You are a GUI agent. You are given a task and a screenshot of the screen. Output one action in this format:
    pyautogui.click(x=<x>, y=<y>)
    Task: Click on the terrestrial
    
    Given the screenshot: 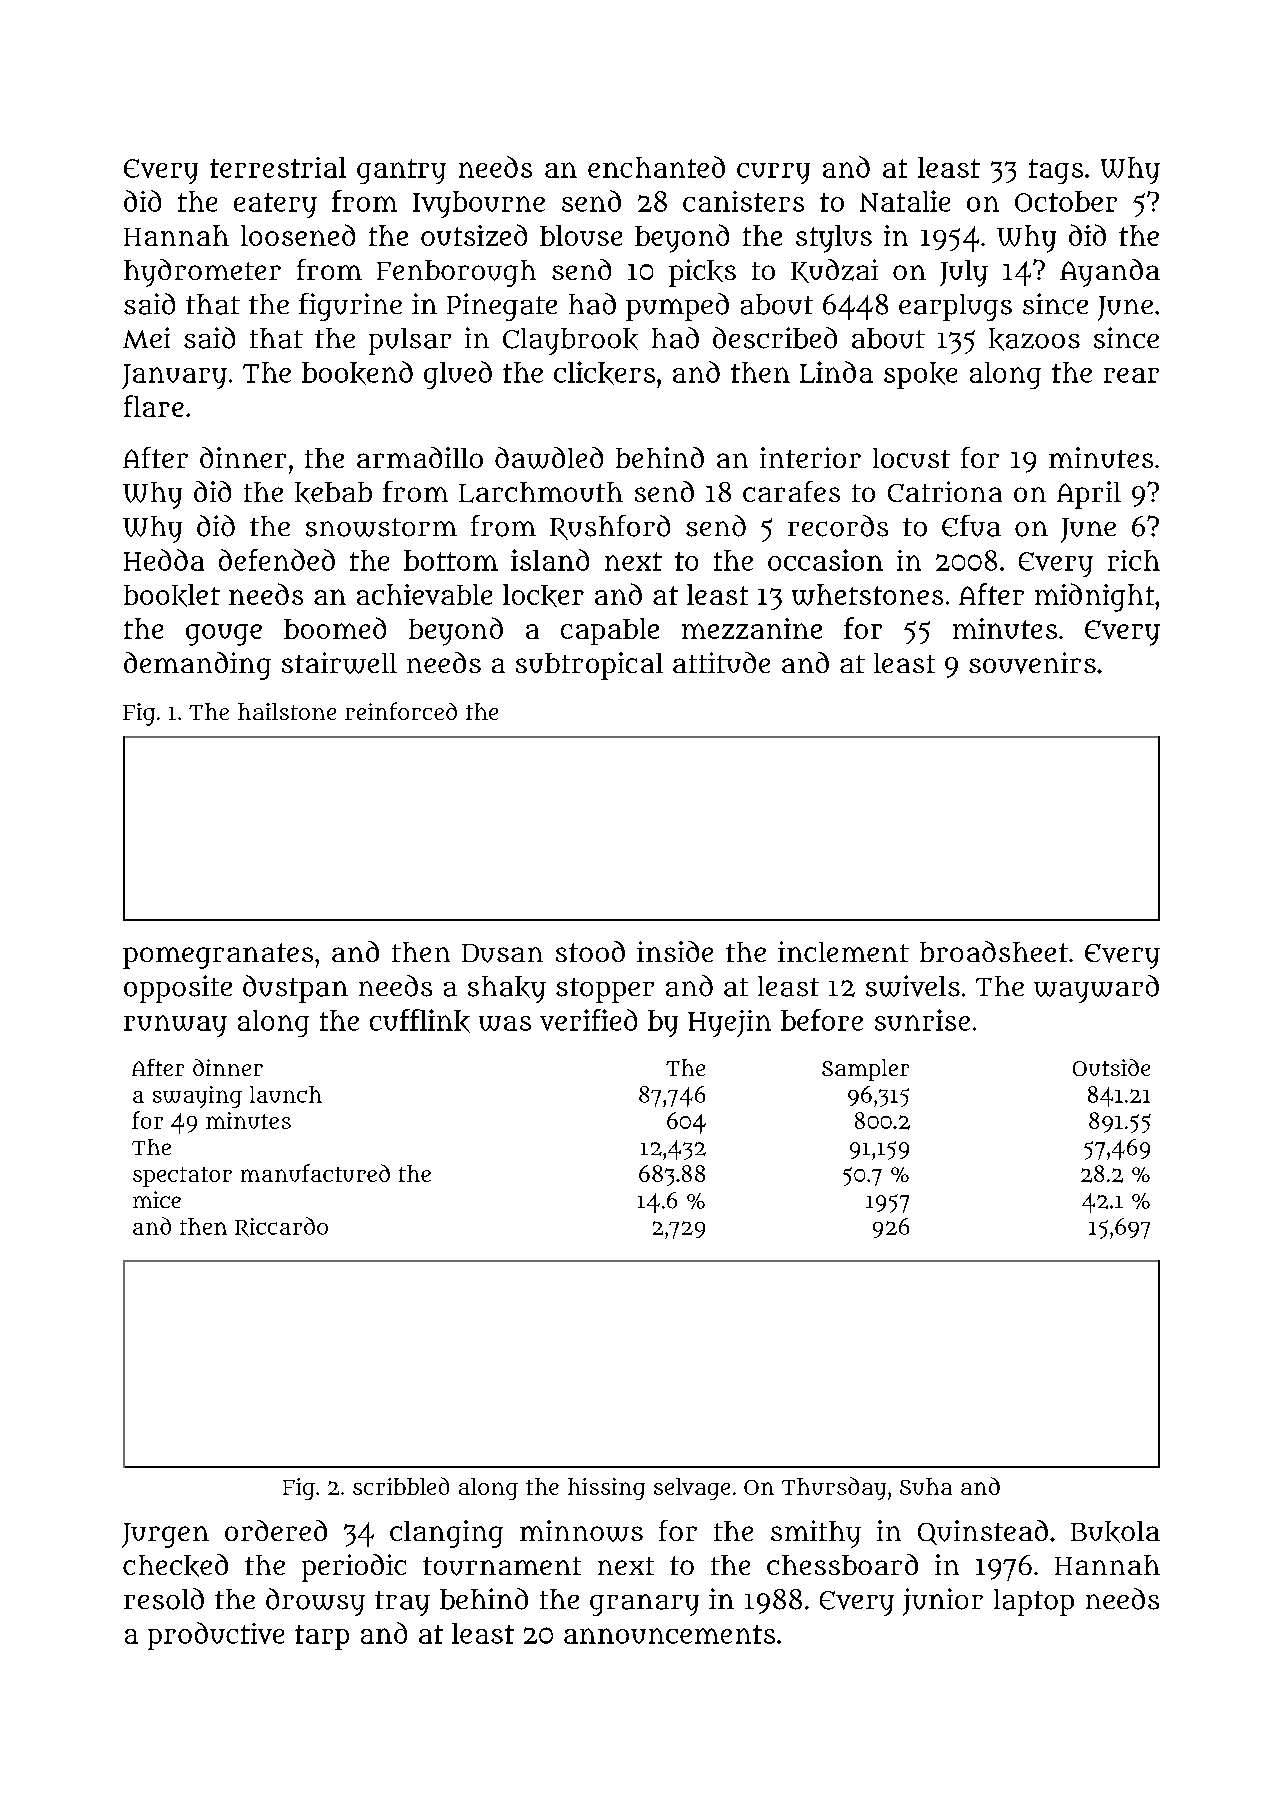 What is the action you would take?
    pyautogui.click(x=278, y=167)
